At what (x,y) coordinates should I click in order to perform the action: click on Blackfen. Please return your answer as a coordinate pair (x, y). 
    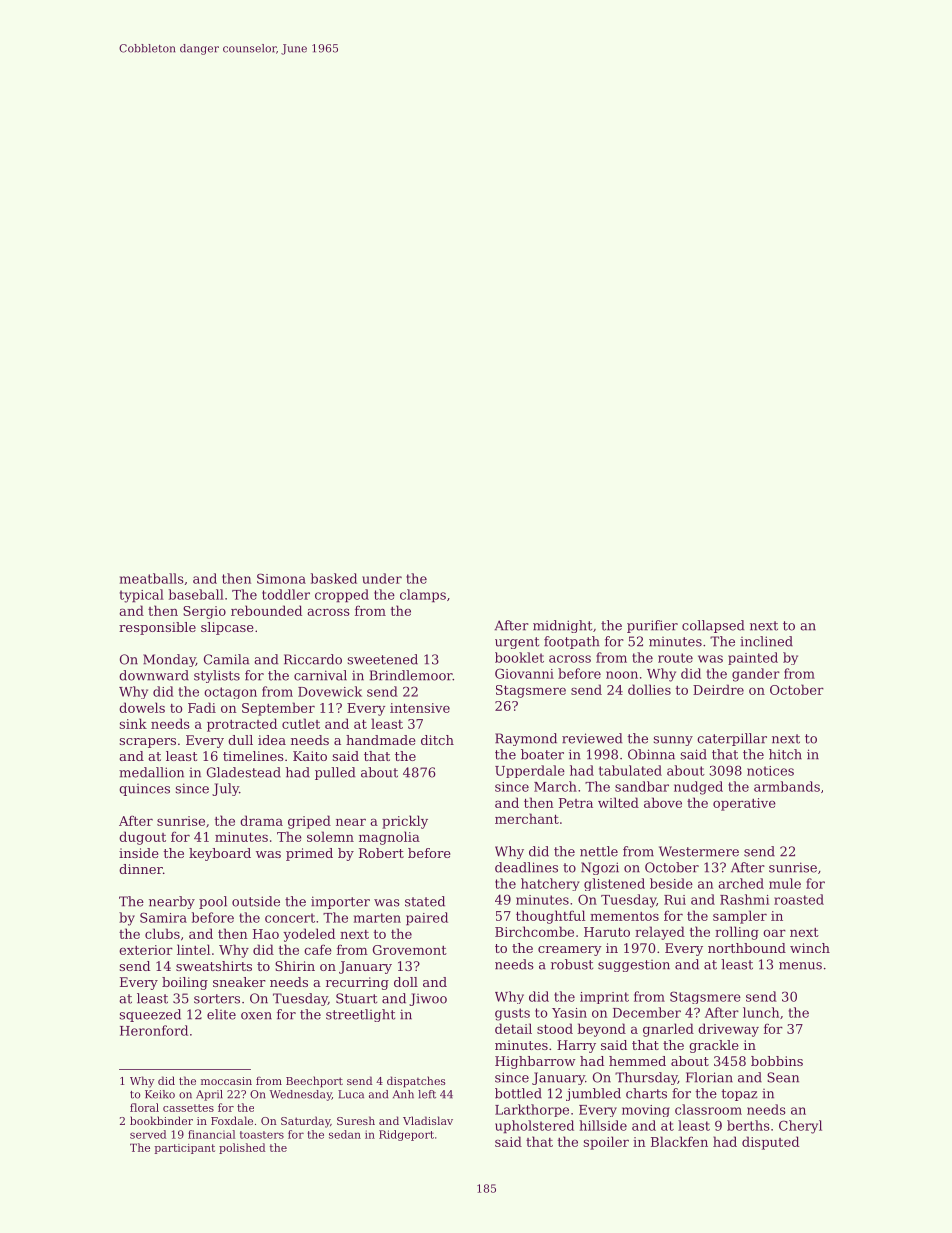
    Looking at the image, I should click on (679, 1141).
